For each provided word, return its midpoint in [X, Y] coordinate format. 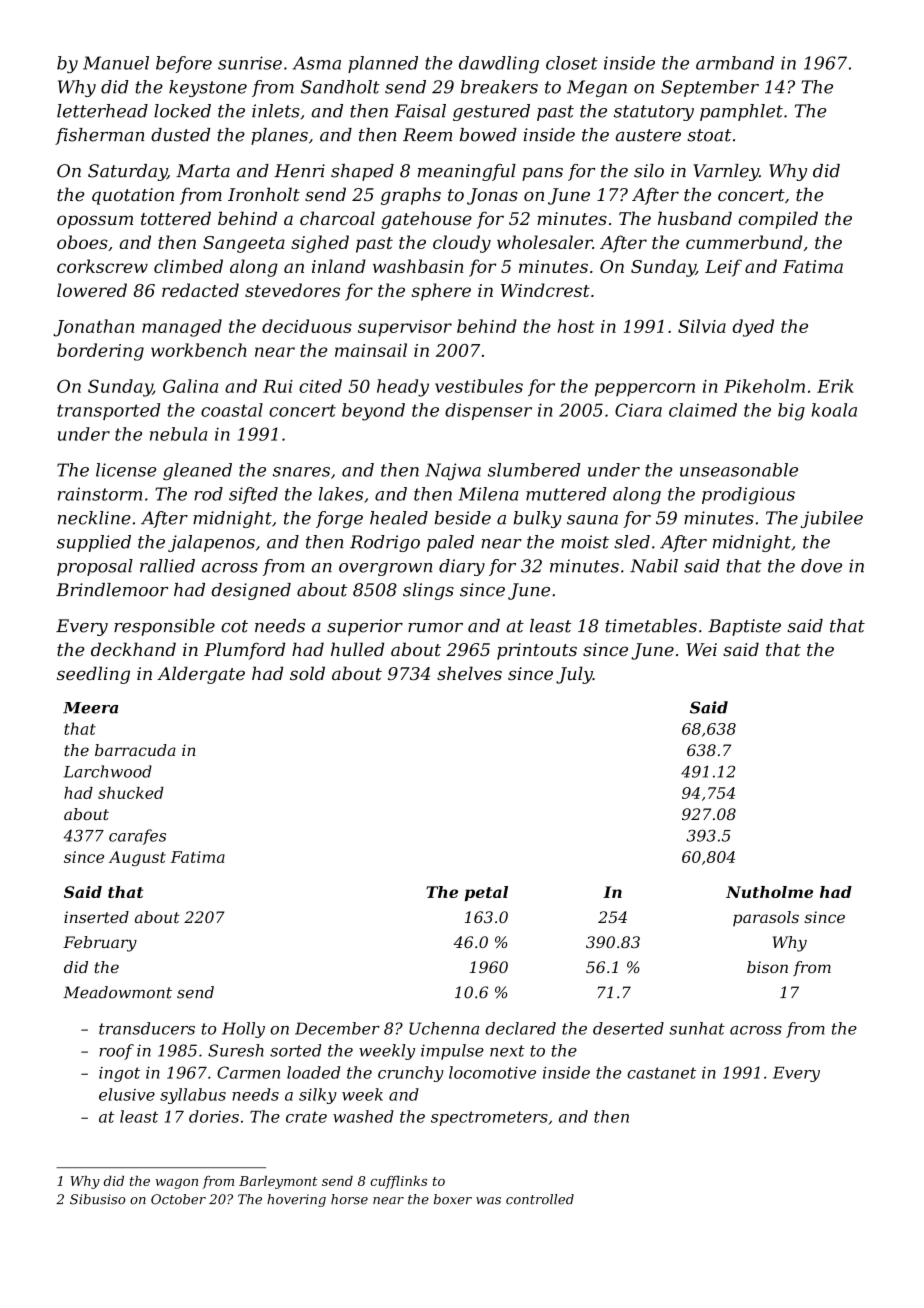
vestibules [479, 386]
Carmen [248, 1072]
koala [834, 410]
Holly [243, 1030]
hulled [357, 649]
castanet [661, 1073]
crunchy [411, 1074]
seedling [93, 675]
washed [363, 1116]
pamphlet [741, 112]
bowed [488, 135]
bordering [100, 352]
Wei [701, 649]
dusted [180, 135]
